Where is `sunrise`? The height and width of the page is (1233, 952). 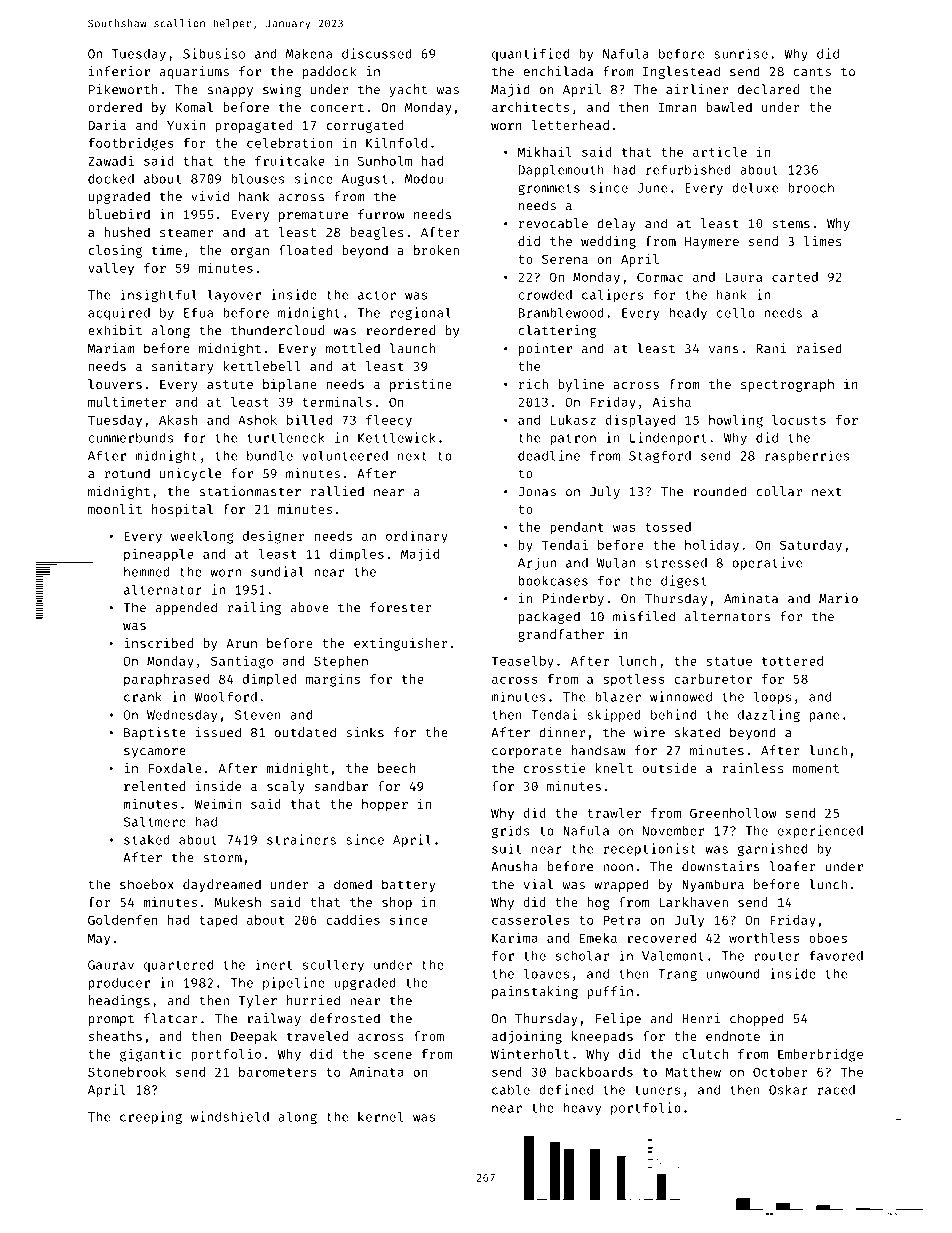 sunrise is located at coordinates (741, 53).
